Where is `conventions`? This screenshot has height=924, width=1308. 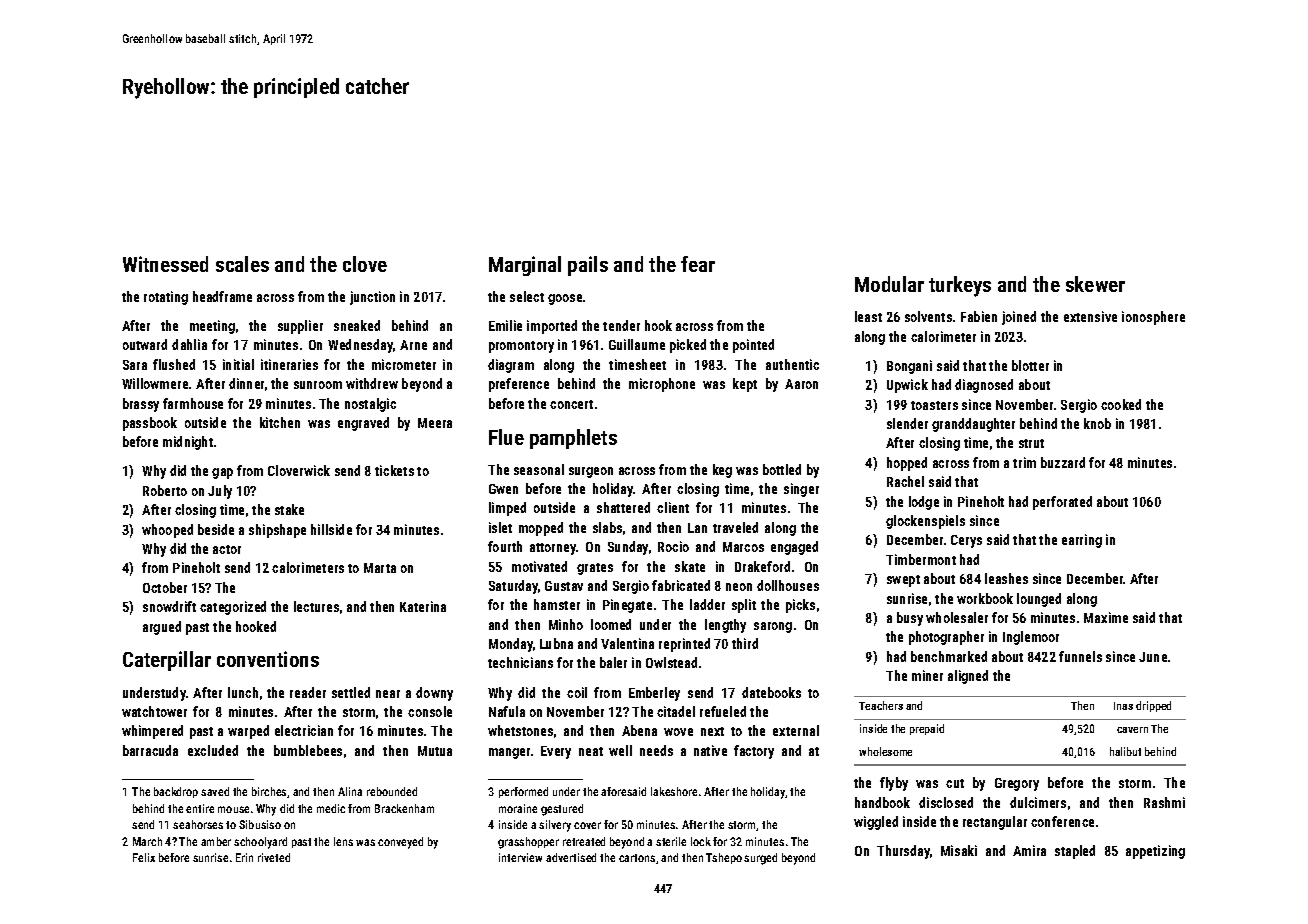
conventions is located at coordinates (268, 659).
